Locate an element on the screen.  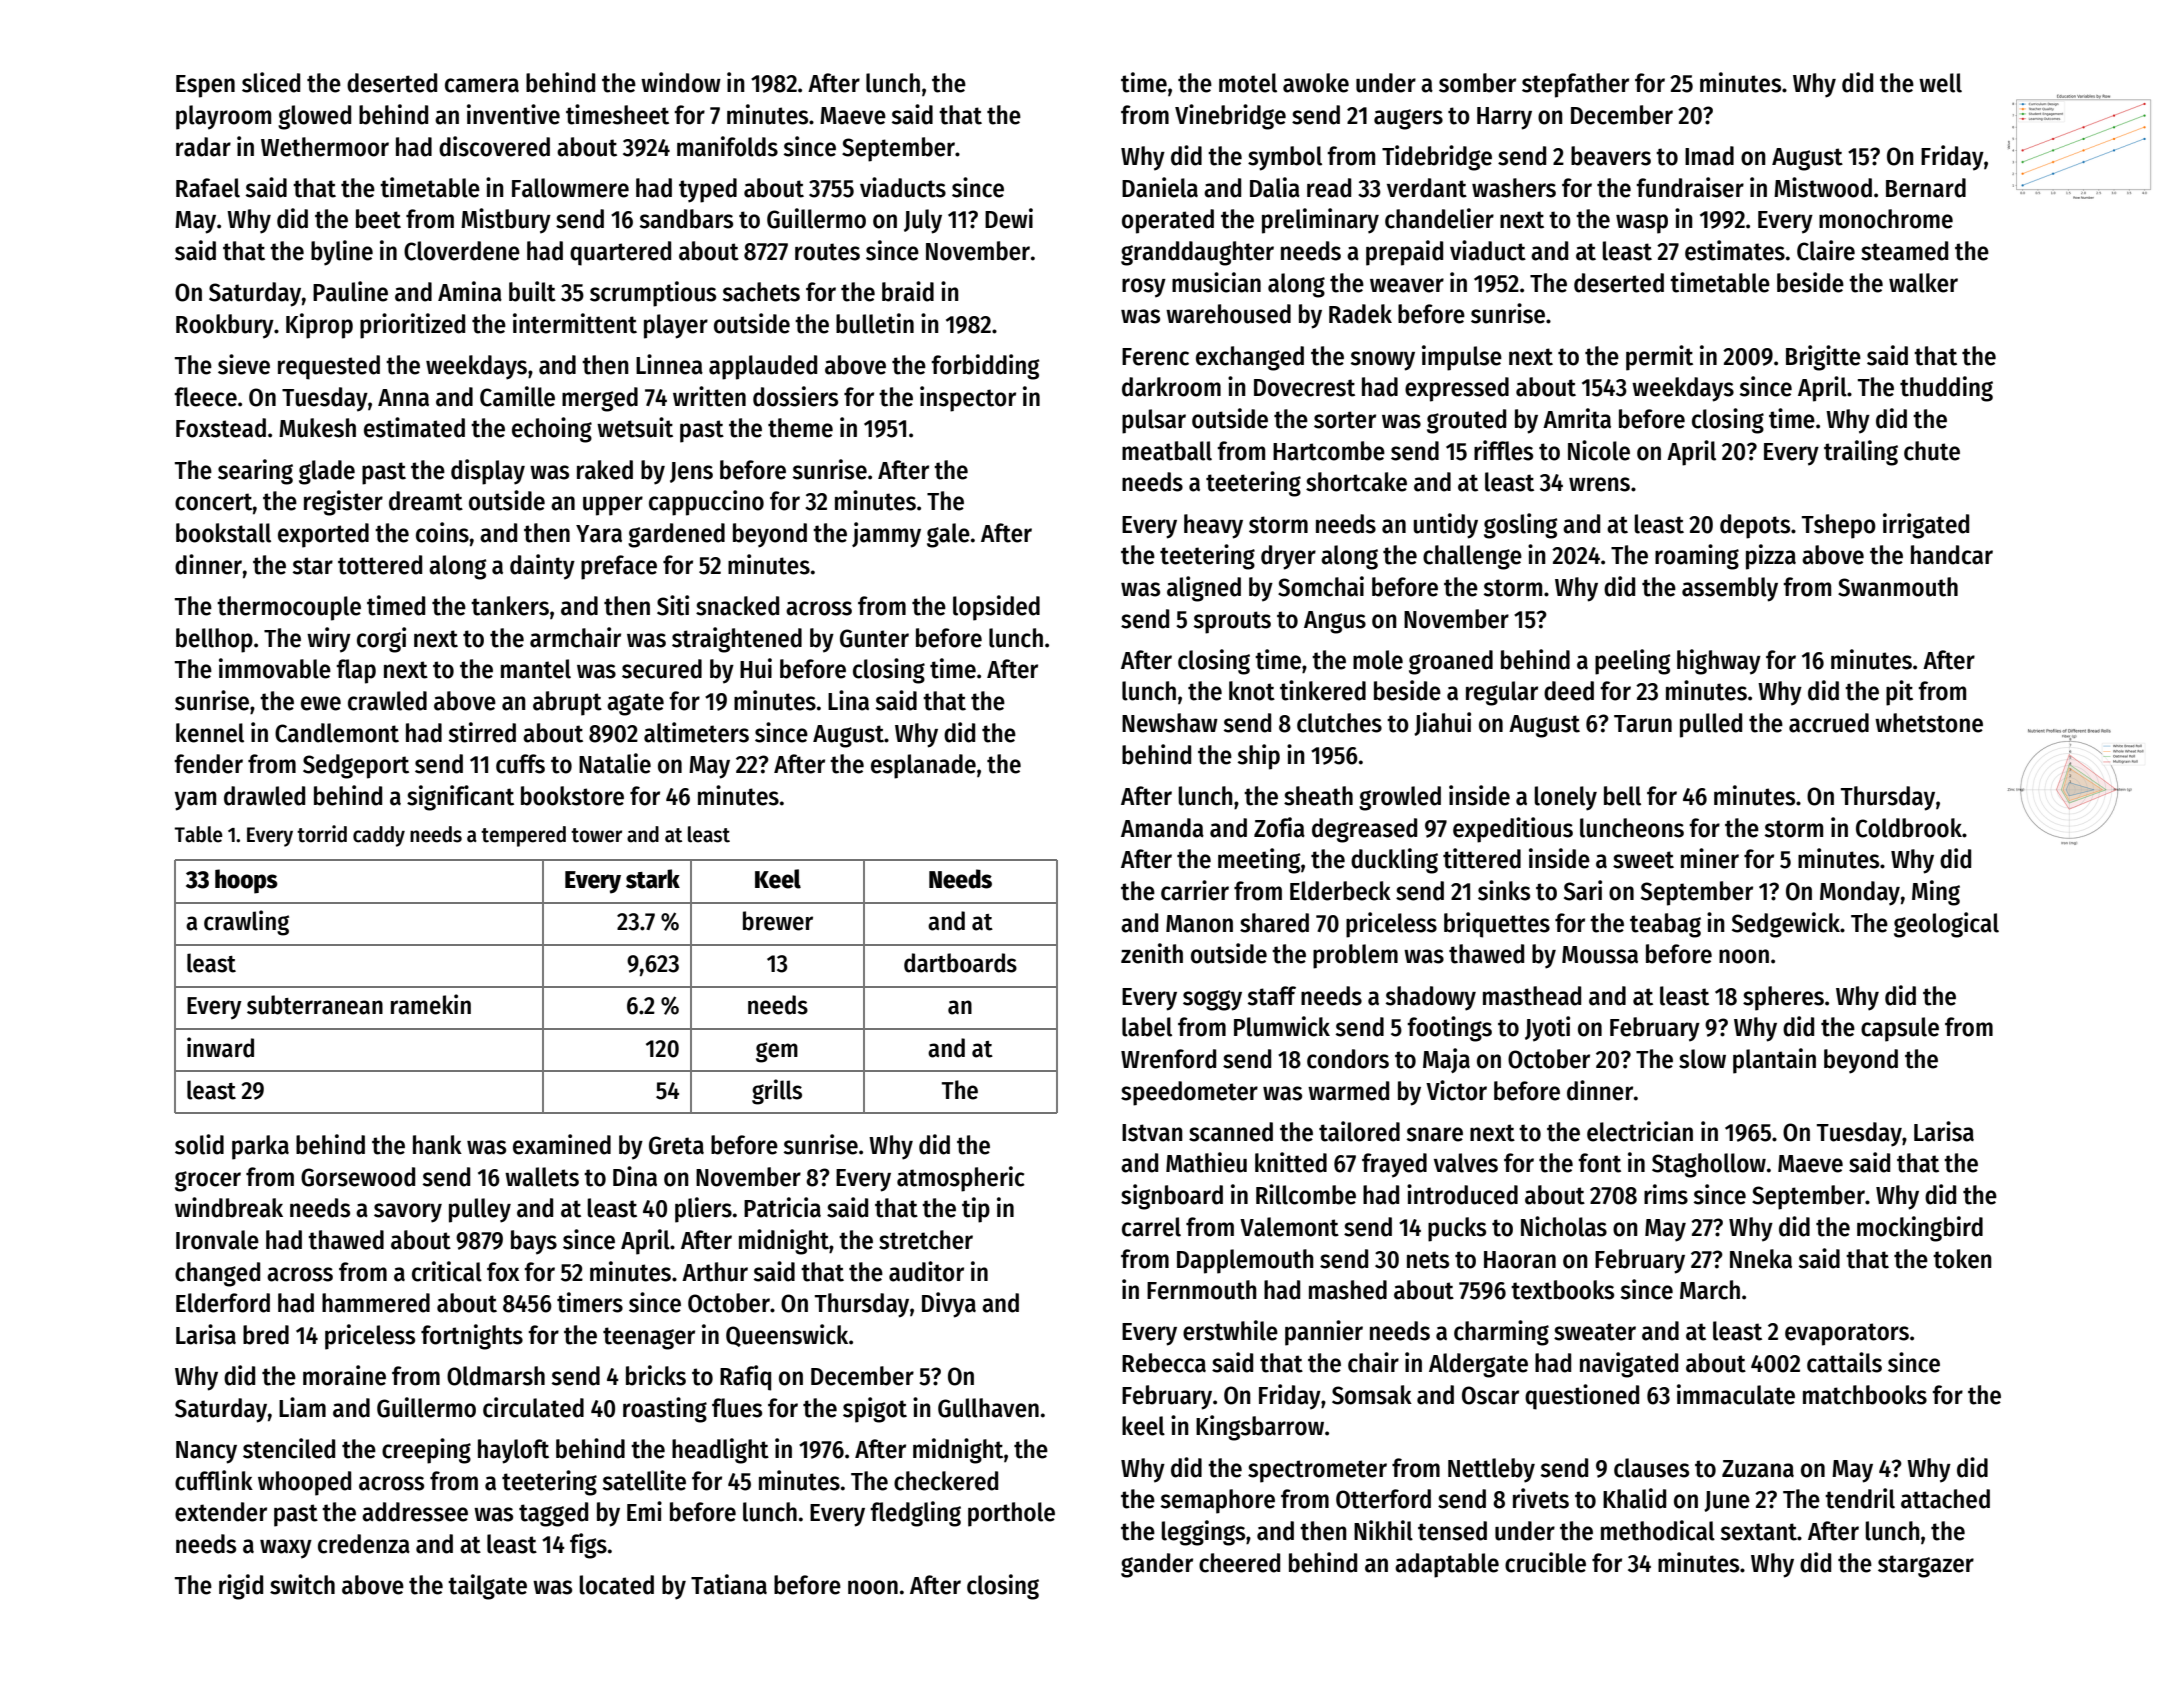
Bernard is located at coordinates (1926, 188).
